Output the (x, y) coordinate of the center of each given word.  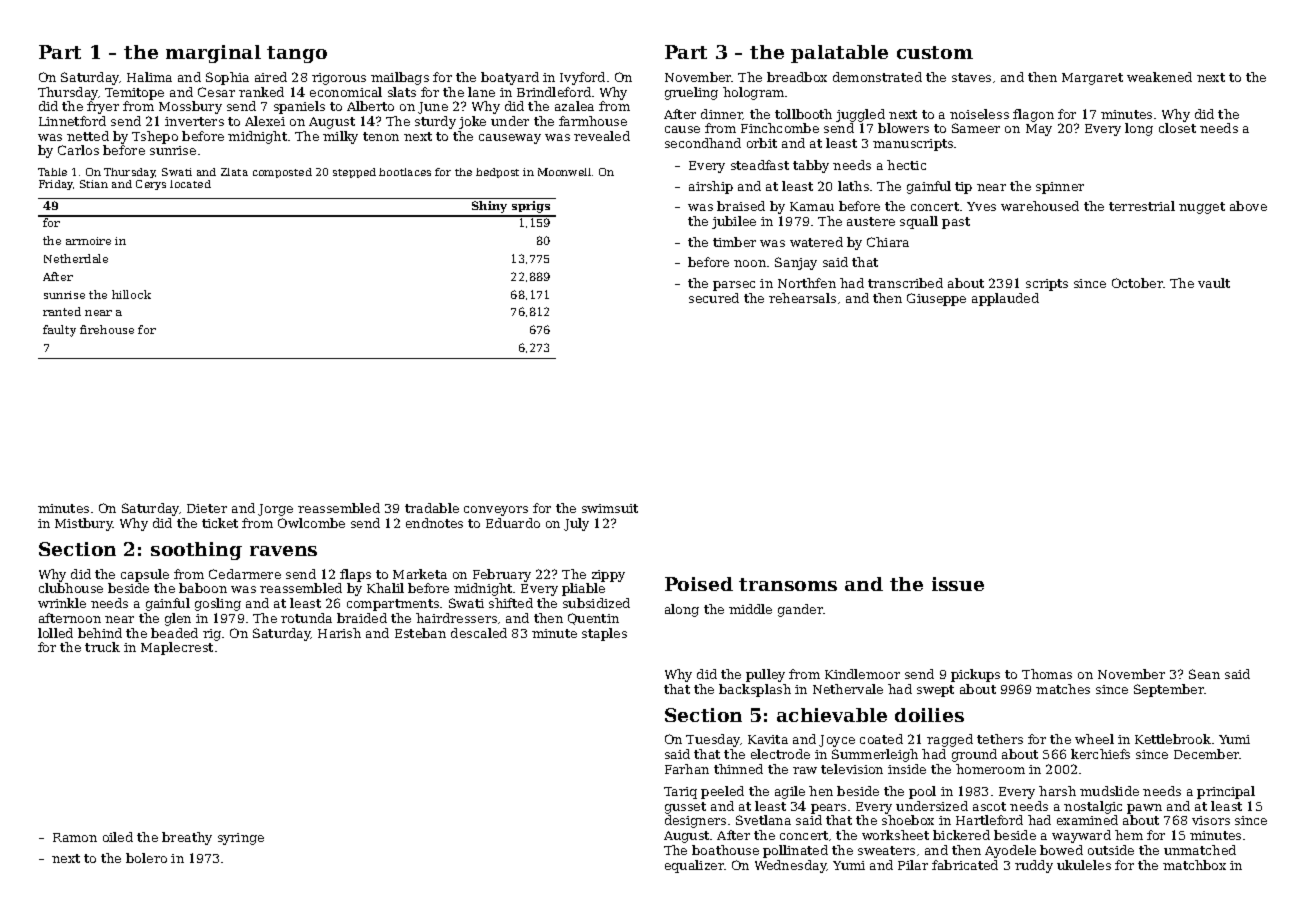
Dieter (207, 508)
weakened (1159, 77)
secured (714, 298)
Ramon (75, 837)
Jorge (275, 510)
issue (958, 584)
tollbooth (803, 114)
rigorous (339, 79)
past (956, 223)
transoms (788, 584)
